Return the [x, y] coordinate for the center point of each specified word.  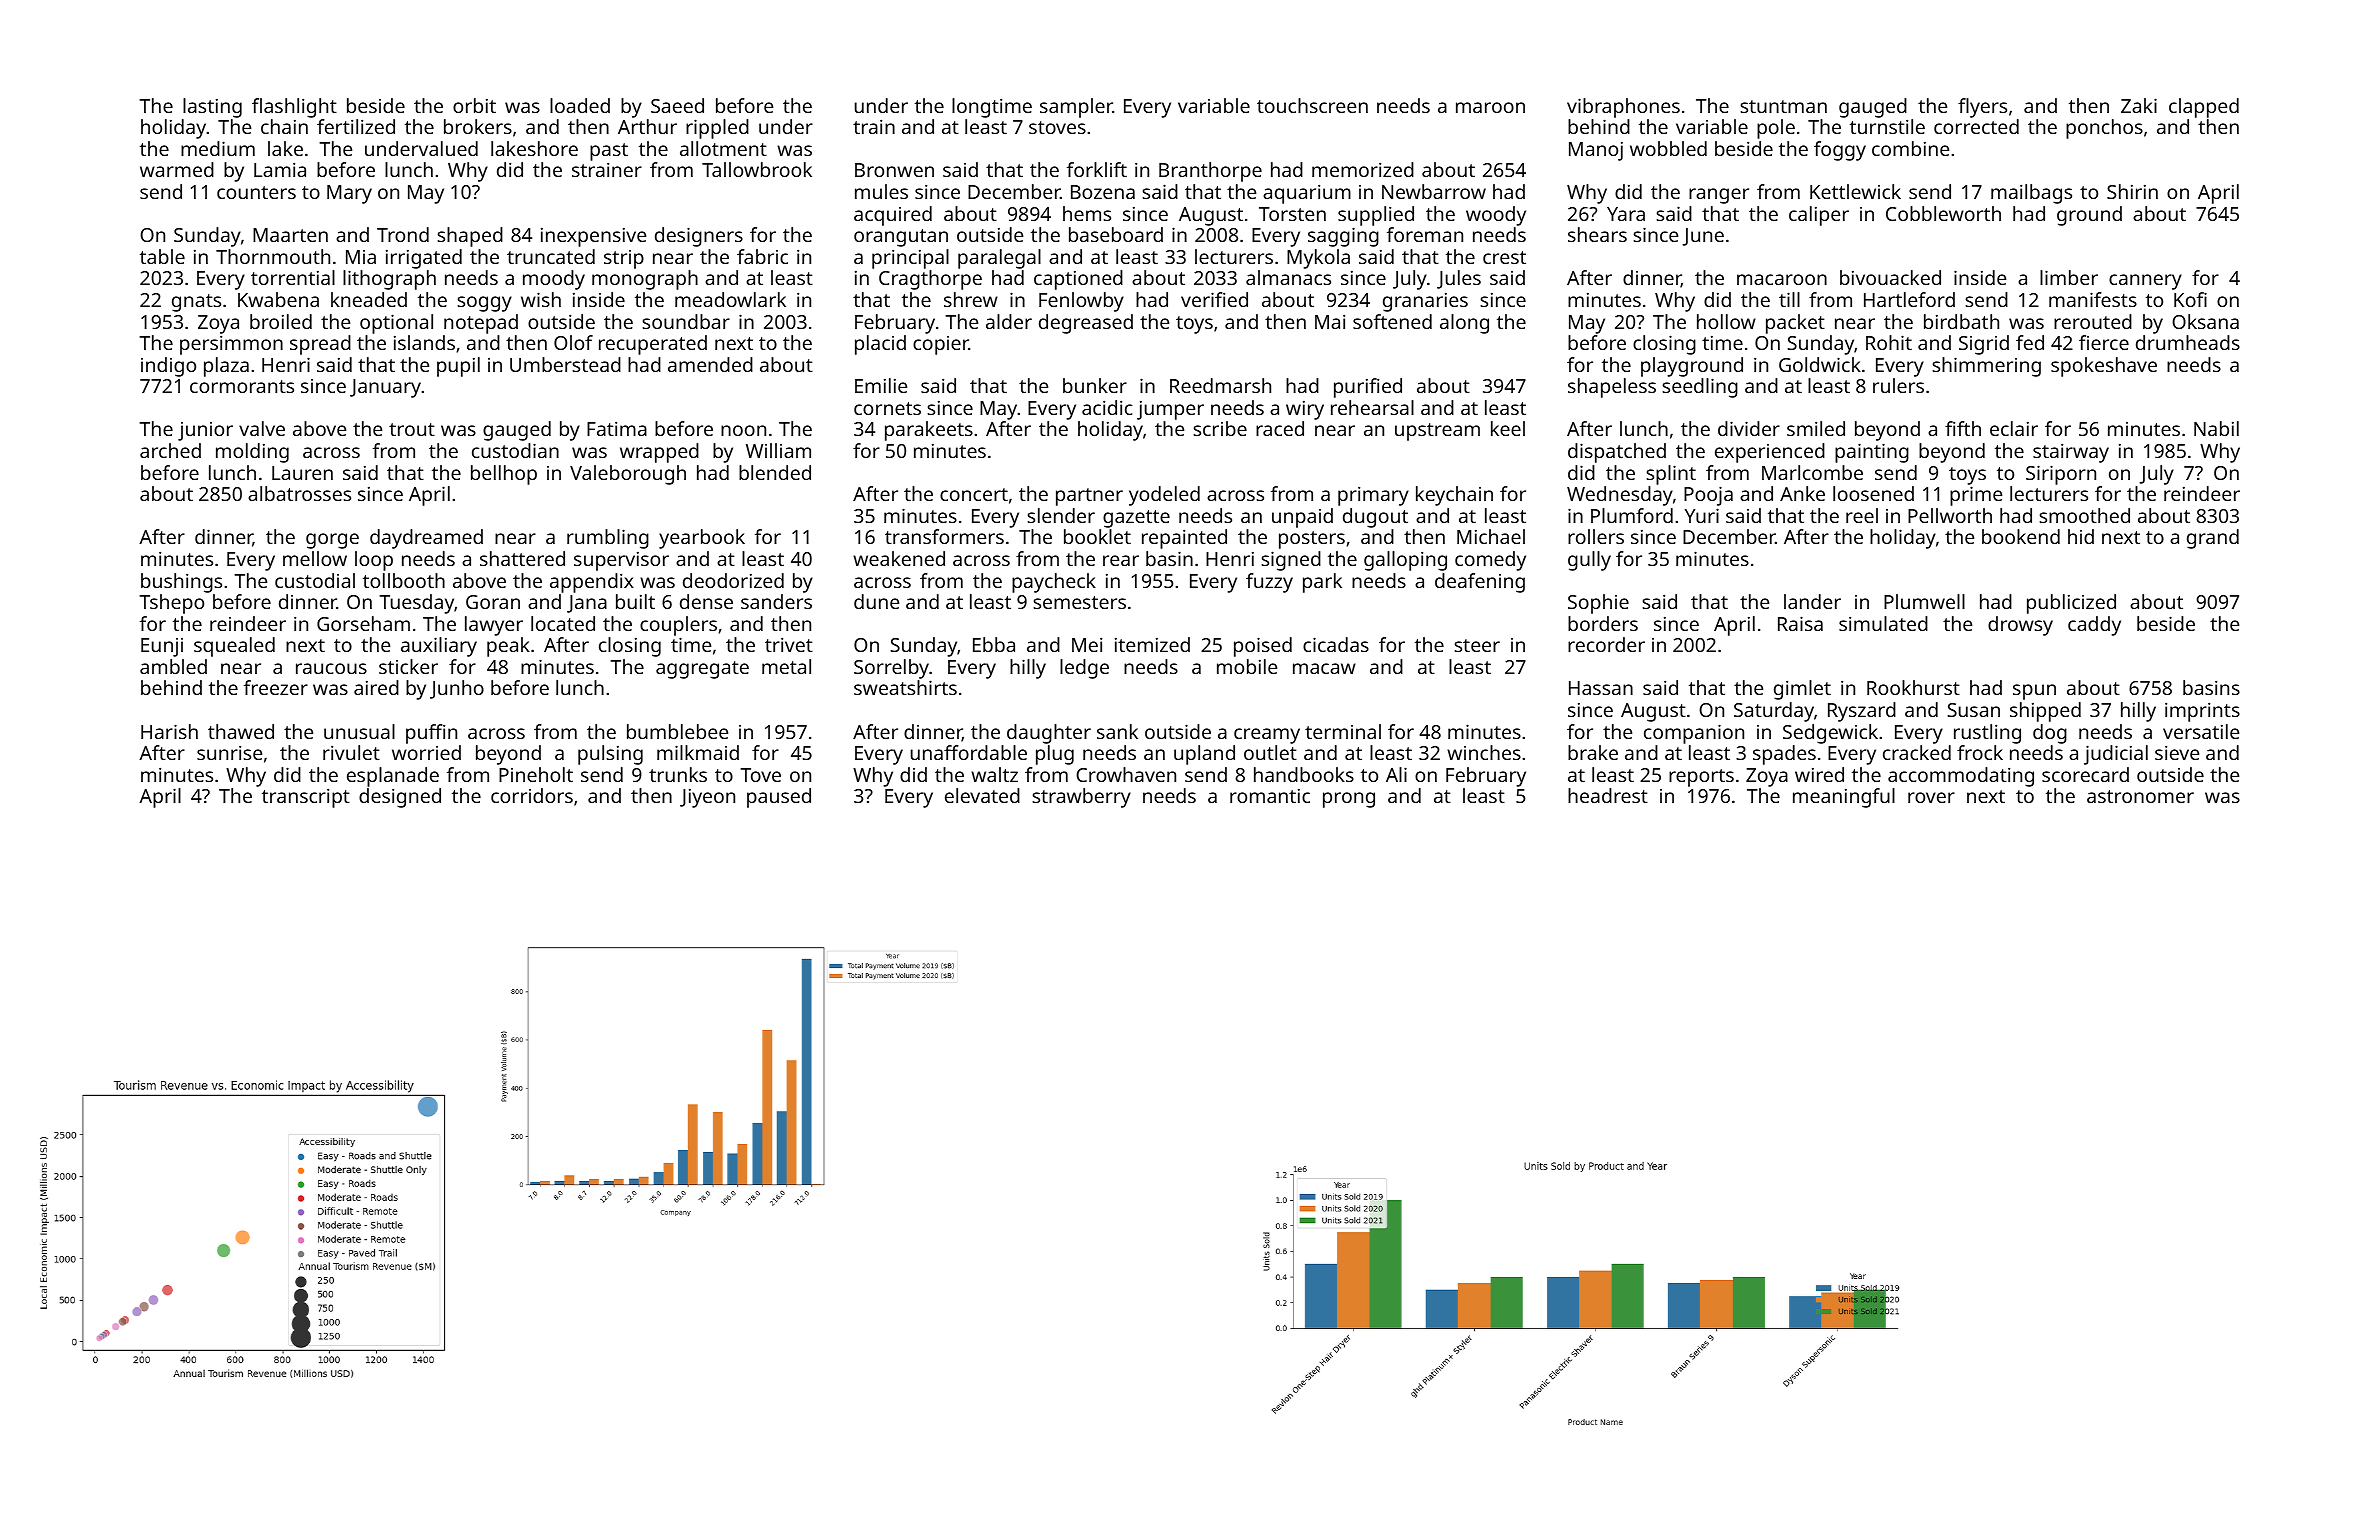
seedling [1700, 388]
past [609, 152]
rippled [717, 129]
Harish [169, 731]
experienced [1770, 453]
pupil [458, 367]
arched [170, 450]
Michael [1491, 536]
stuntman [1784, 106]
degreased [1086, 324]
